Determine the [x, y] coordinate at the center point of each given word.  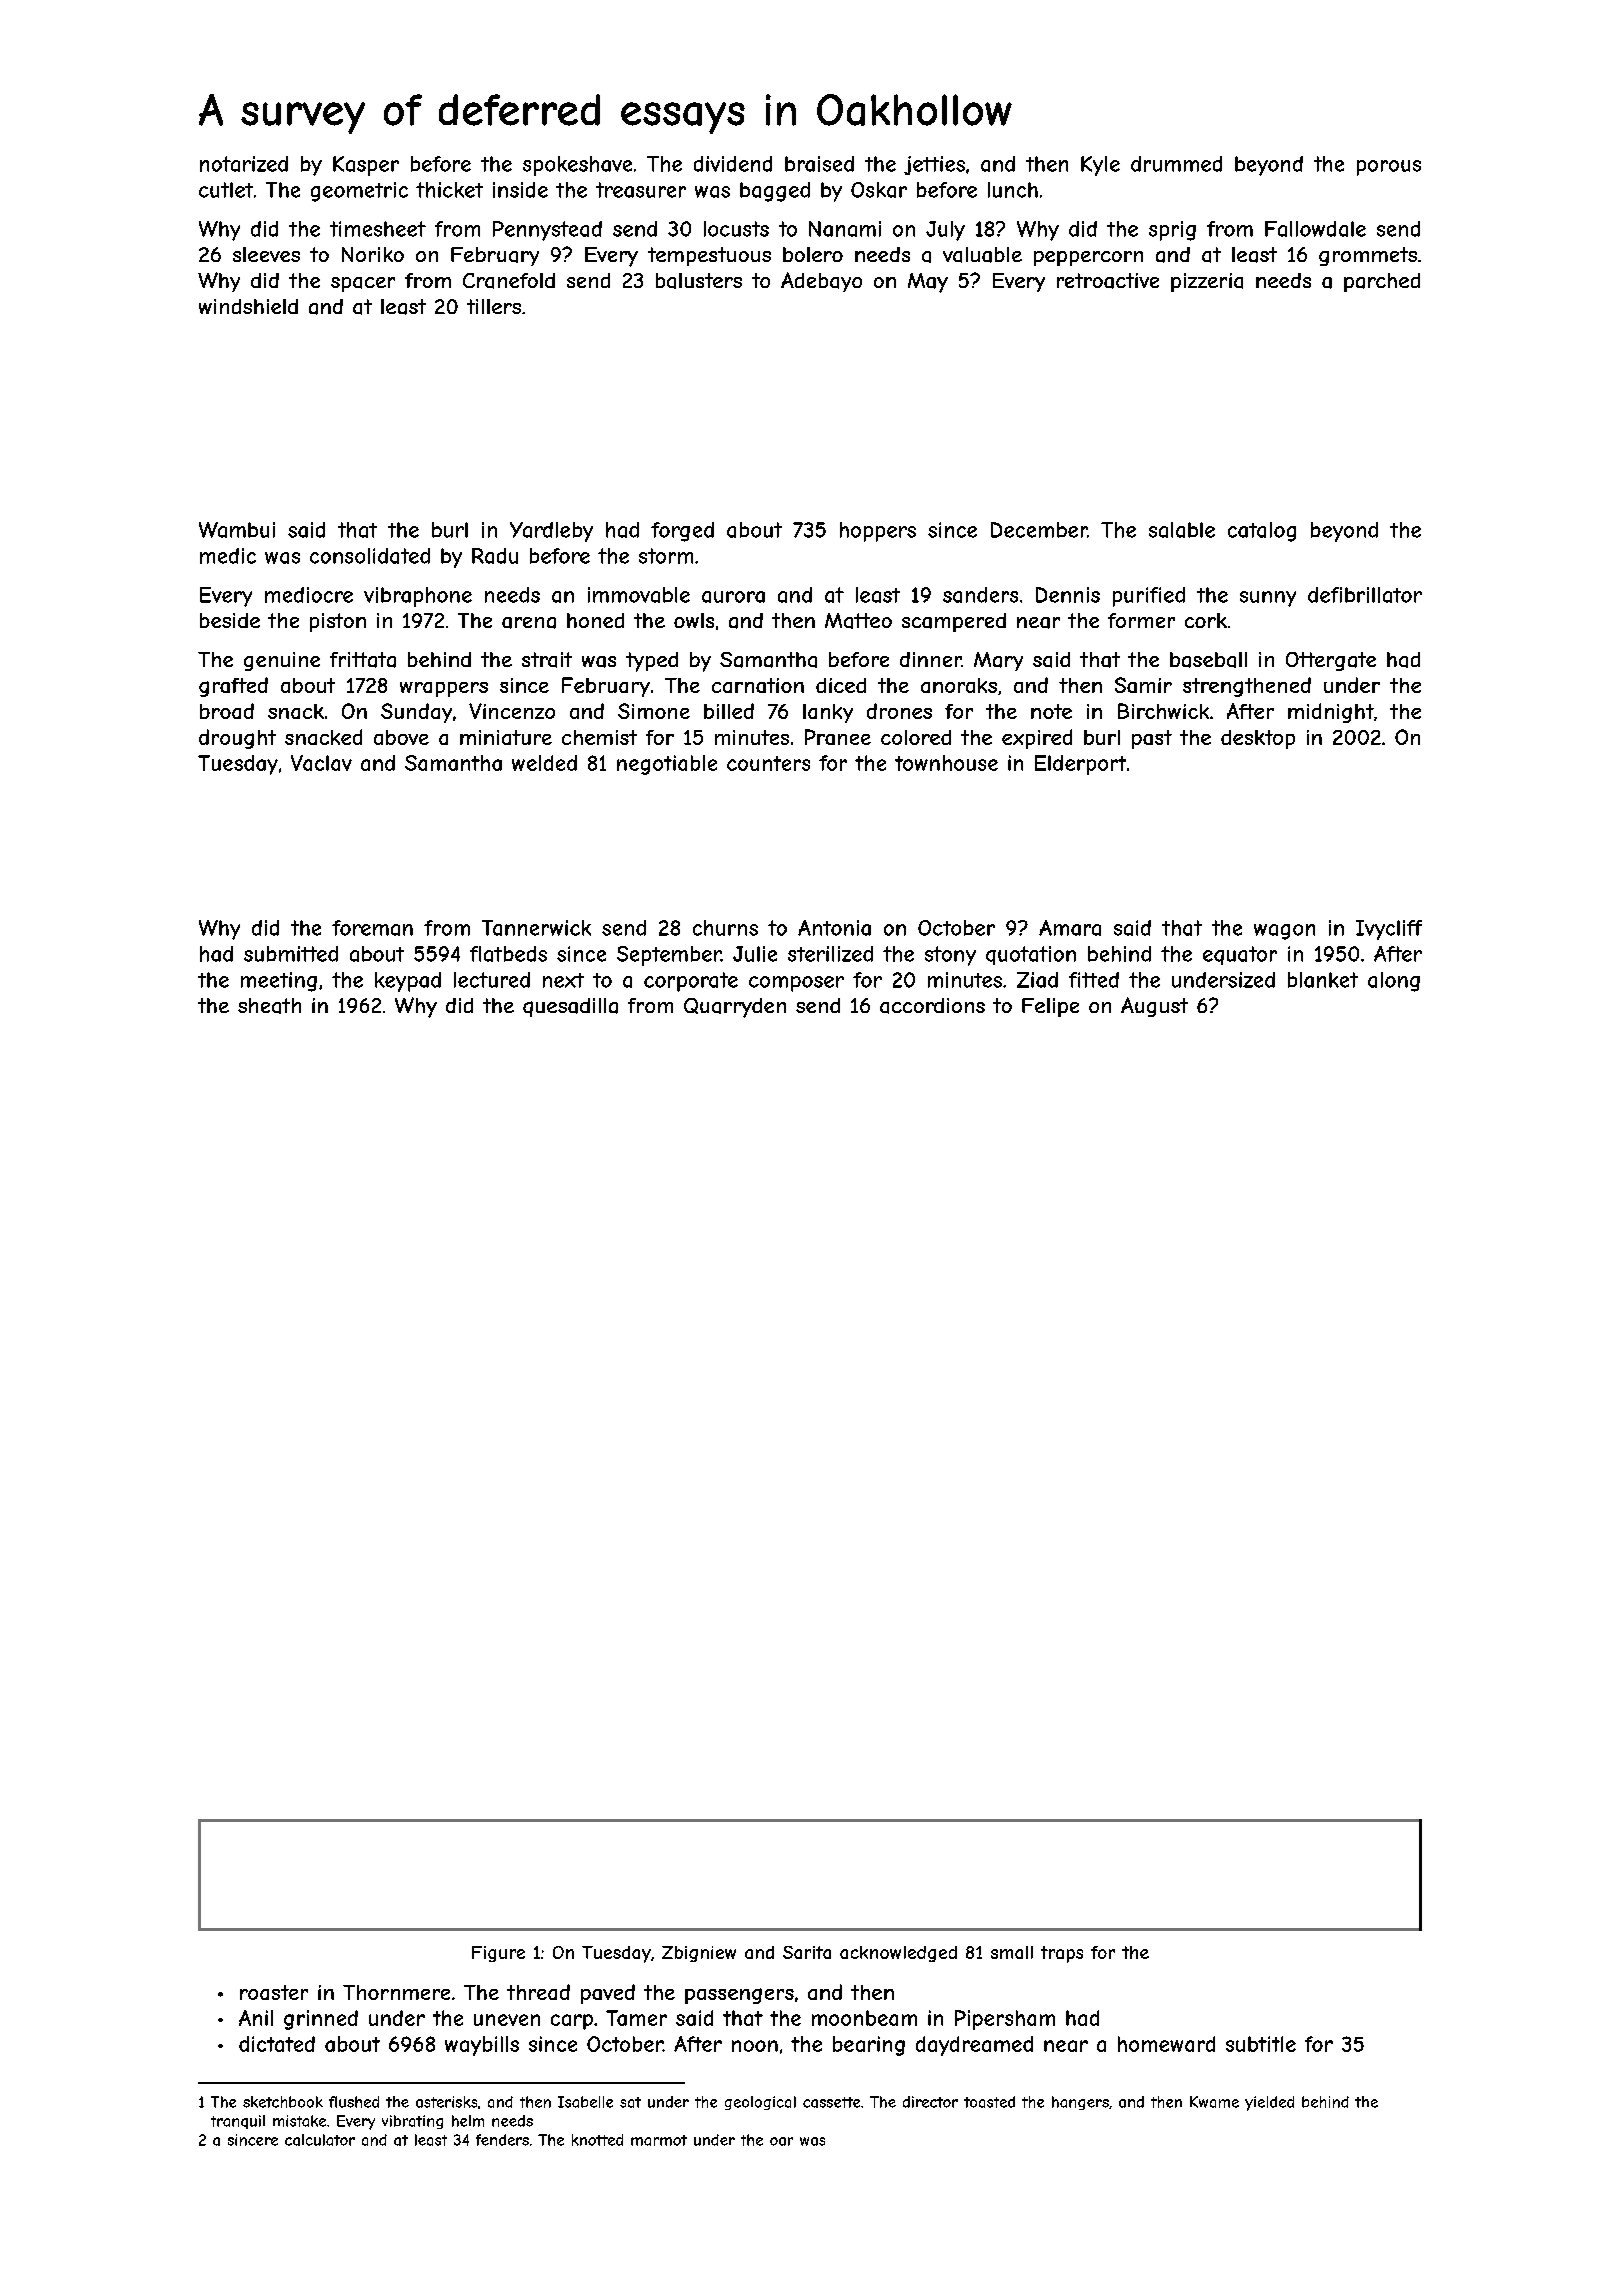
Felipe [1050, 1007]
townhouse [946, 763]
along [1394, 982]
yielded [1269, 2103]
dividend [733, 164]
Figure [498, 1954]
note [1051, 711]
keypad [408, 982]
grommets [1368, 256]
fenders [502, 2140]
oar [781, 2141]
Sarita [807, 1952]
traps [1062, 1954]
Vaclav [321, 763]
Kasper [366, 166]
